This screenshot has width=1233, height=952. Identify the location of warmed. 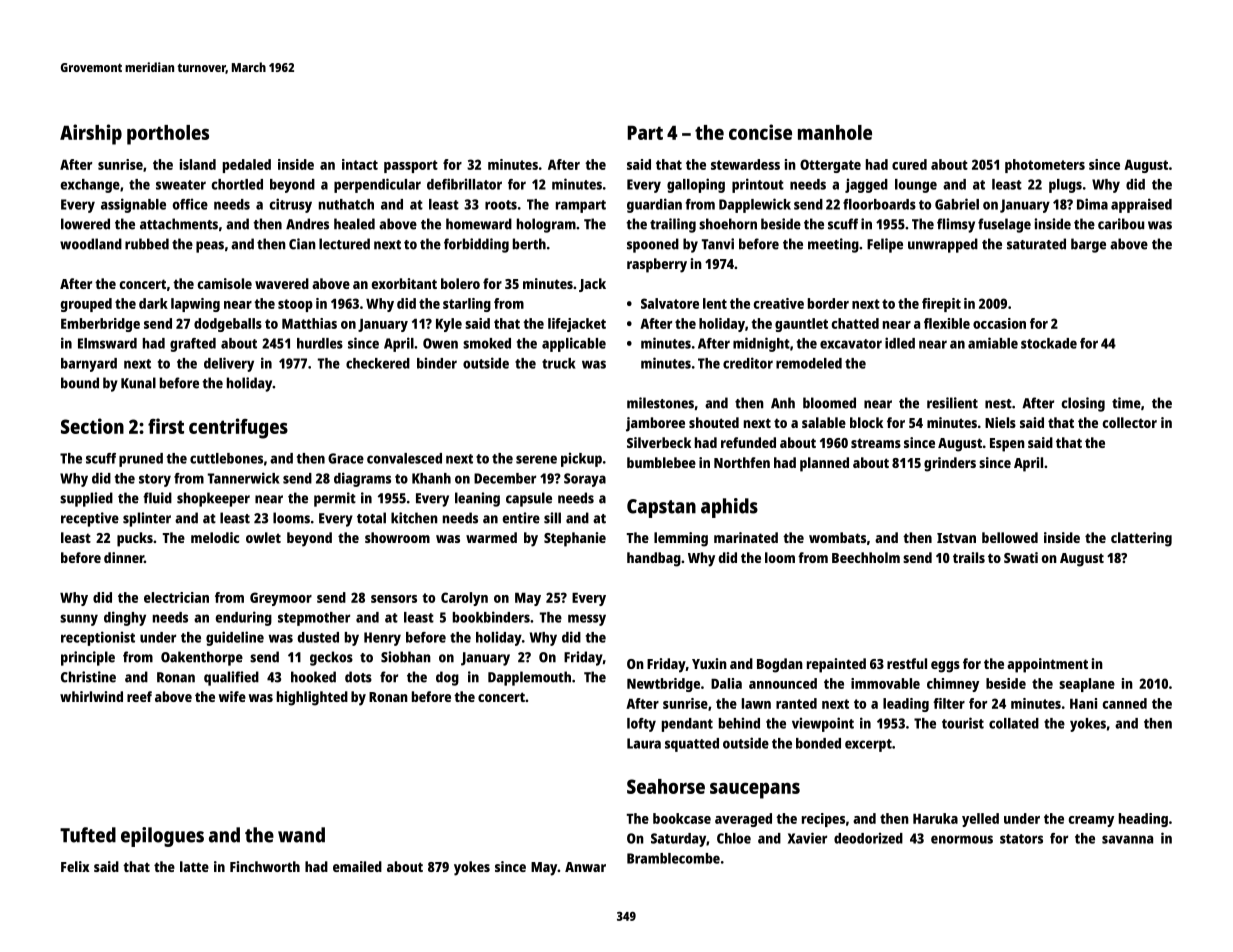
(491, 537).
